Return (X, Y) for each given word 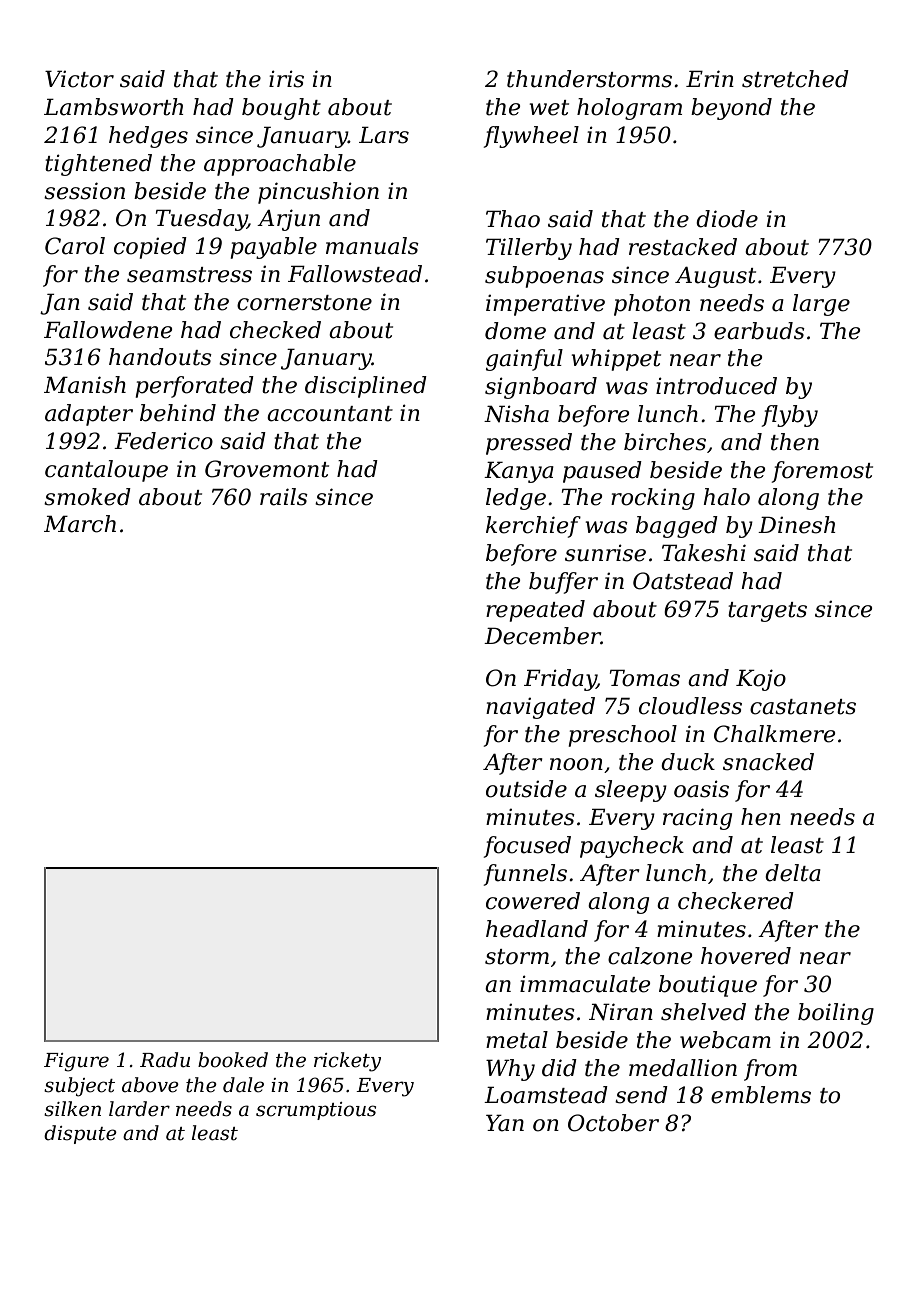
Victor (79, 79)
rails (284, 497)
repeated (535, 611)
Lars (384, 135)
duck (688, 762)
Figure (76, 1062)
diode (727, 219)
